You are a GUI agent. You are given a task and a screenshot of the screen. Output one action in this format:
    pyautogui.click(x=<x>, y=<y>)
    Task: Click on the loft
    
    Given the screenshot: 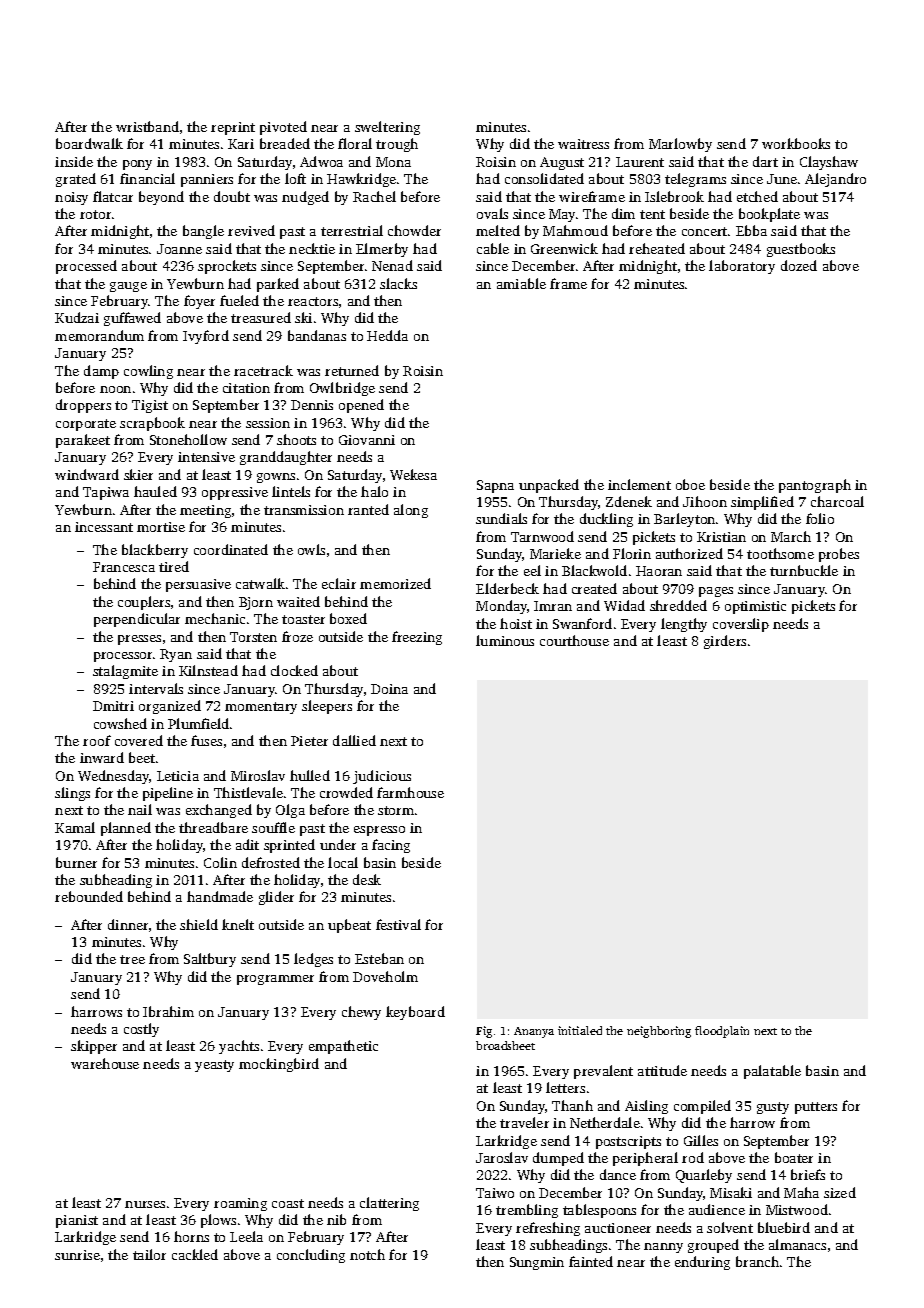 What is the action you would take?
    pyautogui.click(x=295, y=178)
